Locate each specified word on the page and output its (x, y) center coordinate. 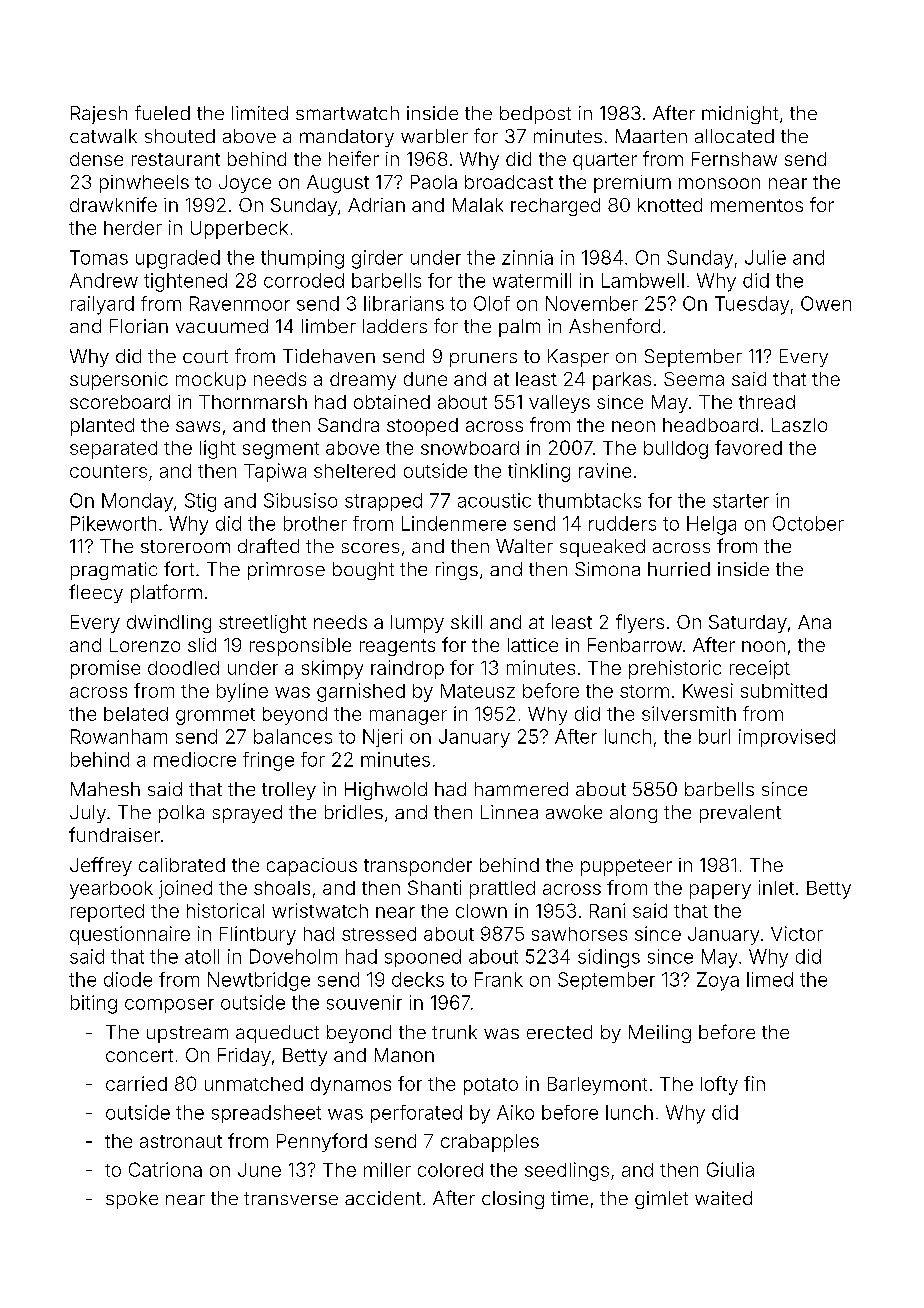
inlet (776, 887)
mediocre (195, 759)
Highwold (386, 791)
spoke (132, 1200)
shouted (180, 136)
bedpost (535, 115)
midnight (740, 115)
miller (387, 1169)
